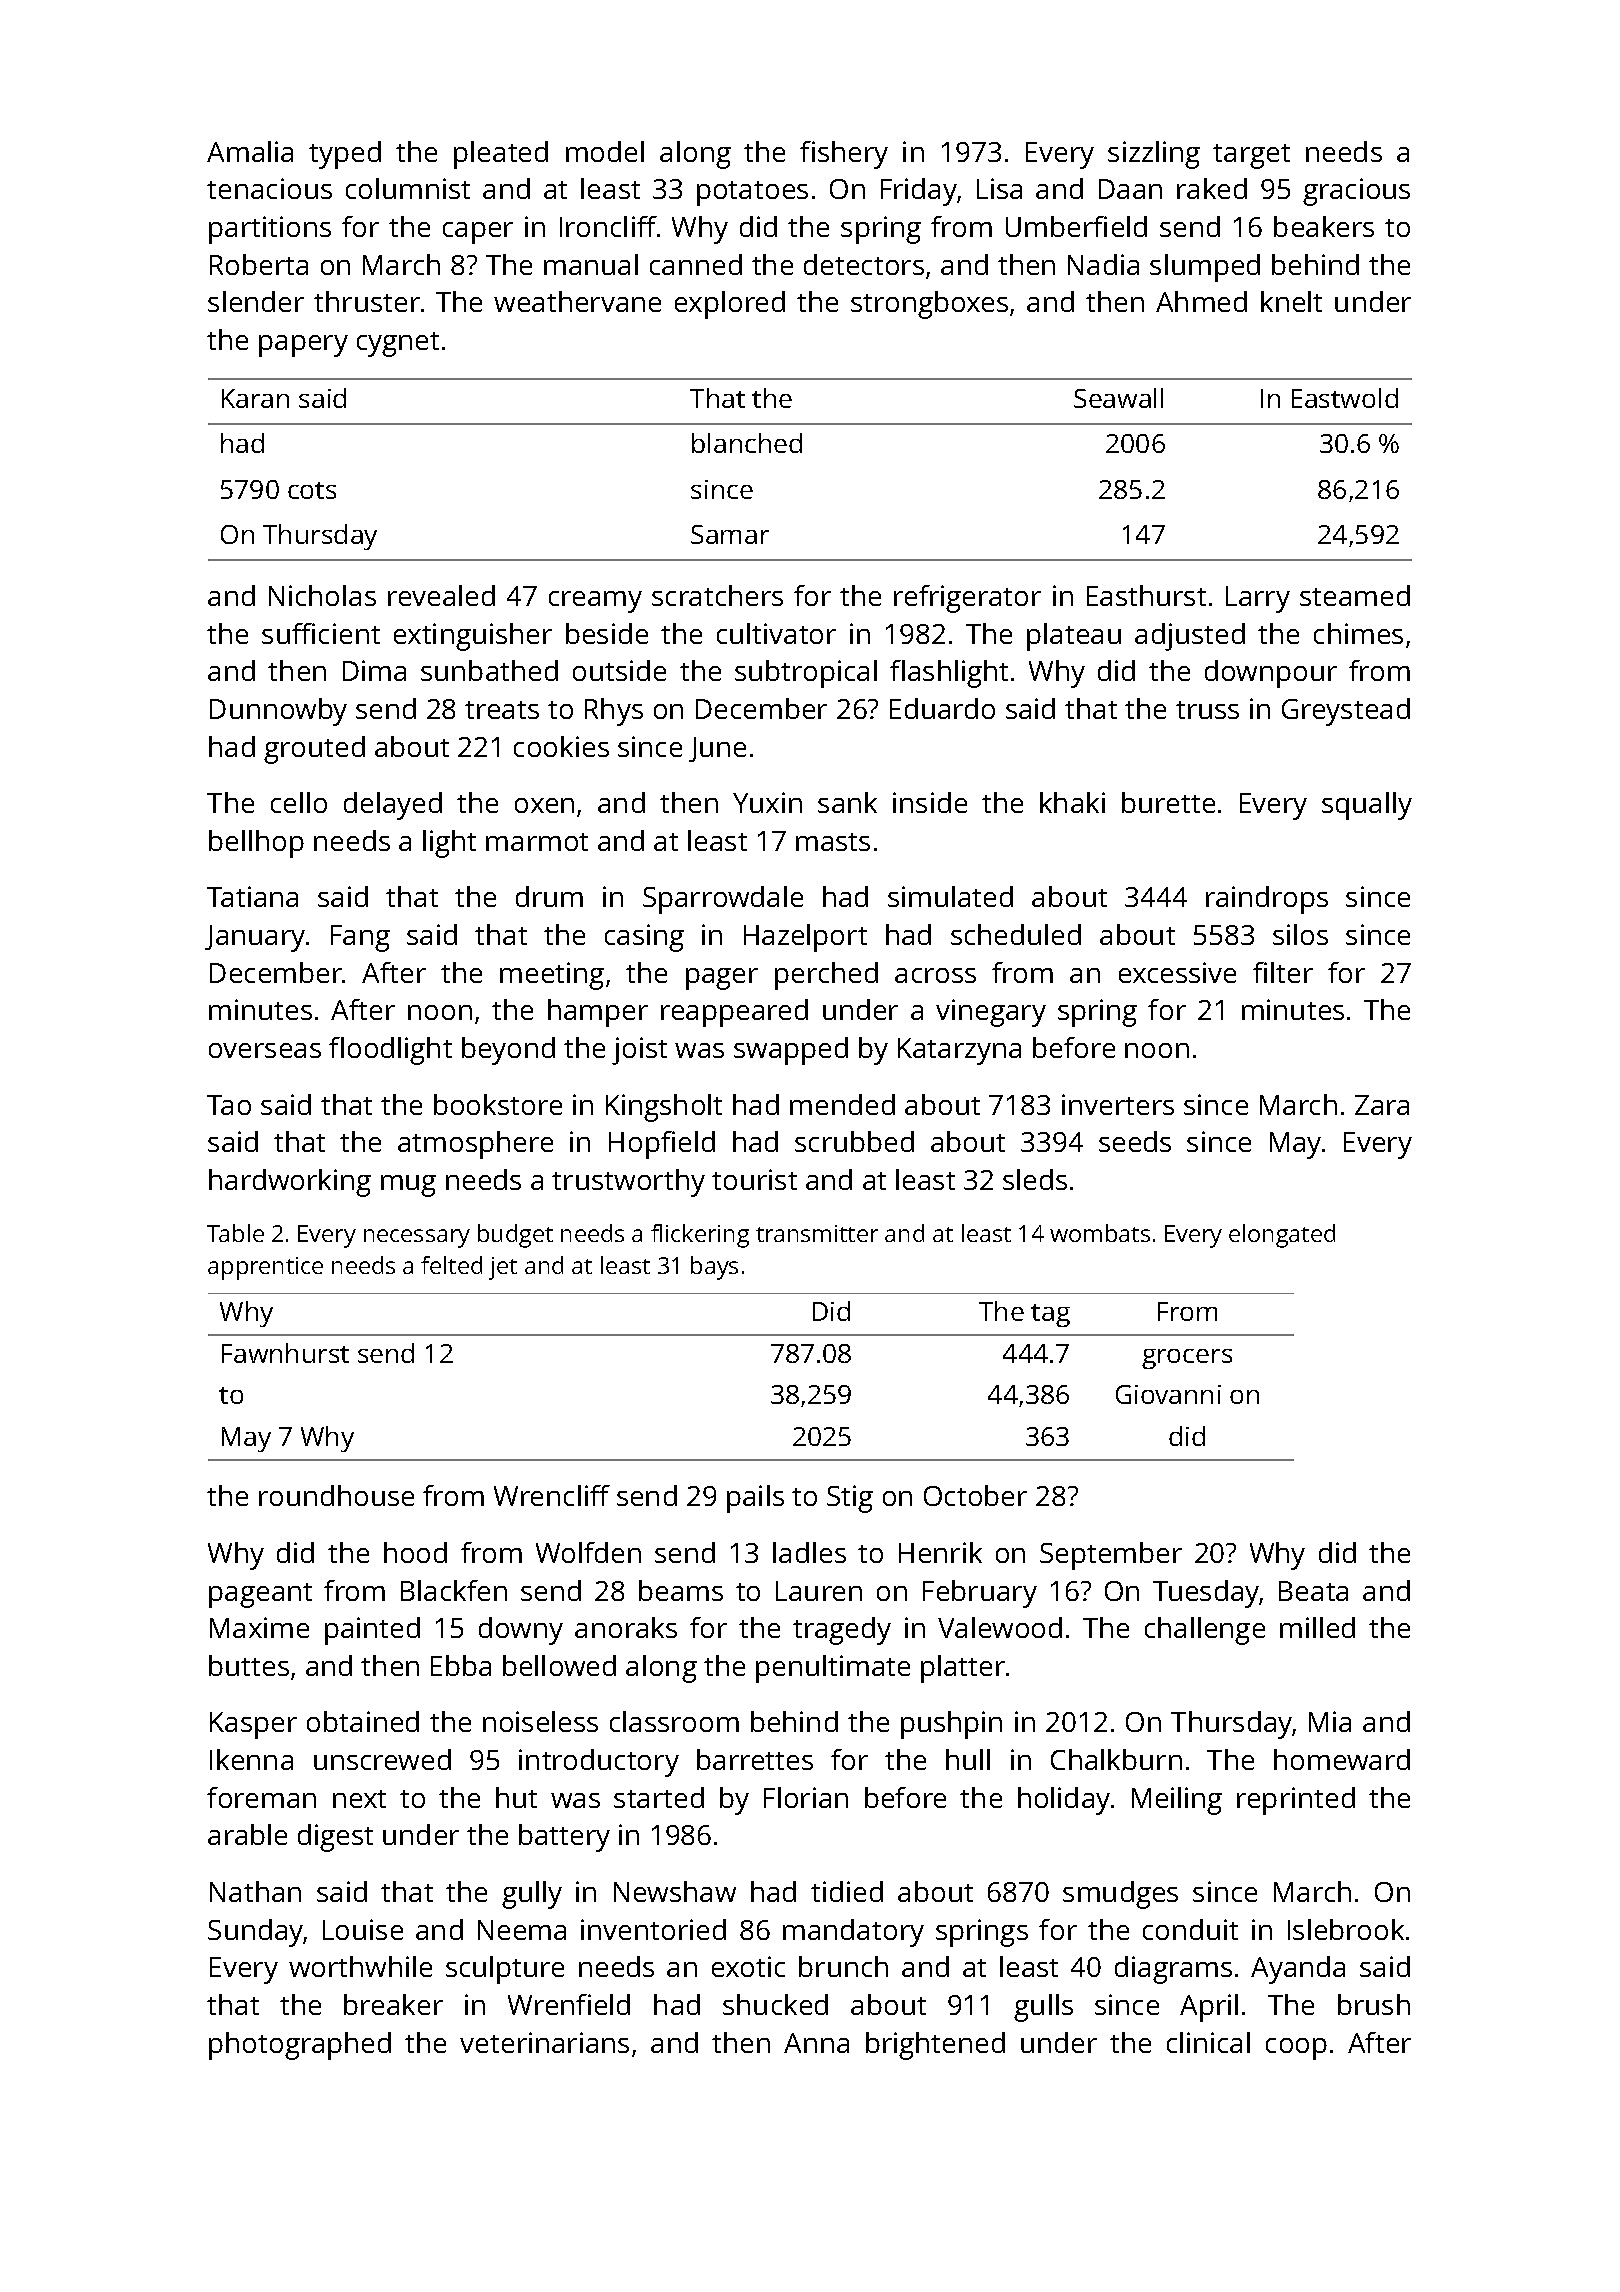  I want to click on Zara, so click(1382, 1105).
